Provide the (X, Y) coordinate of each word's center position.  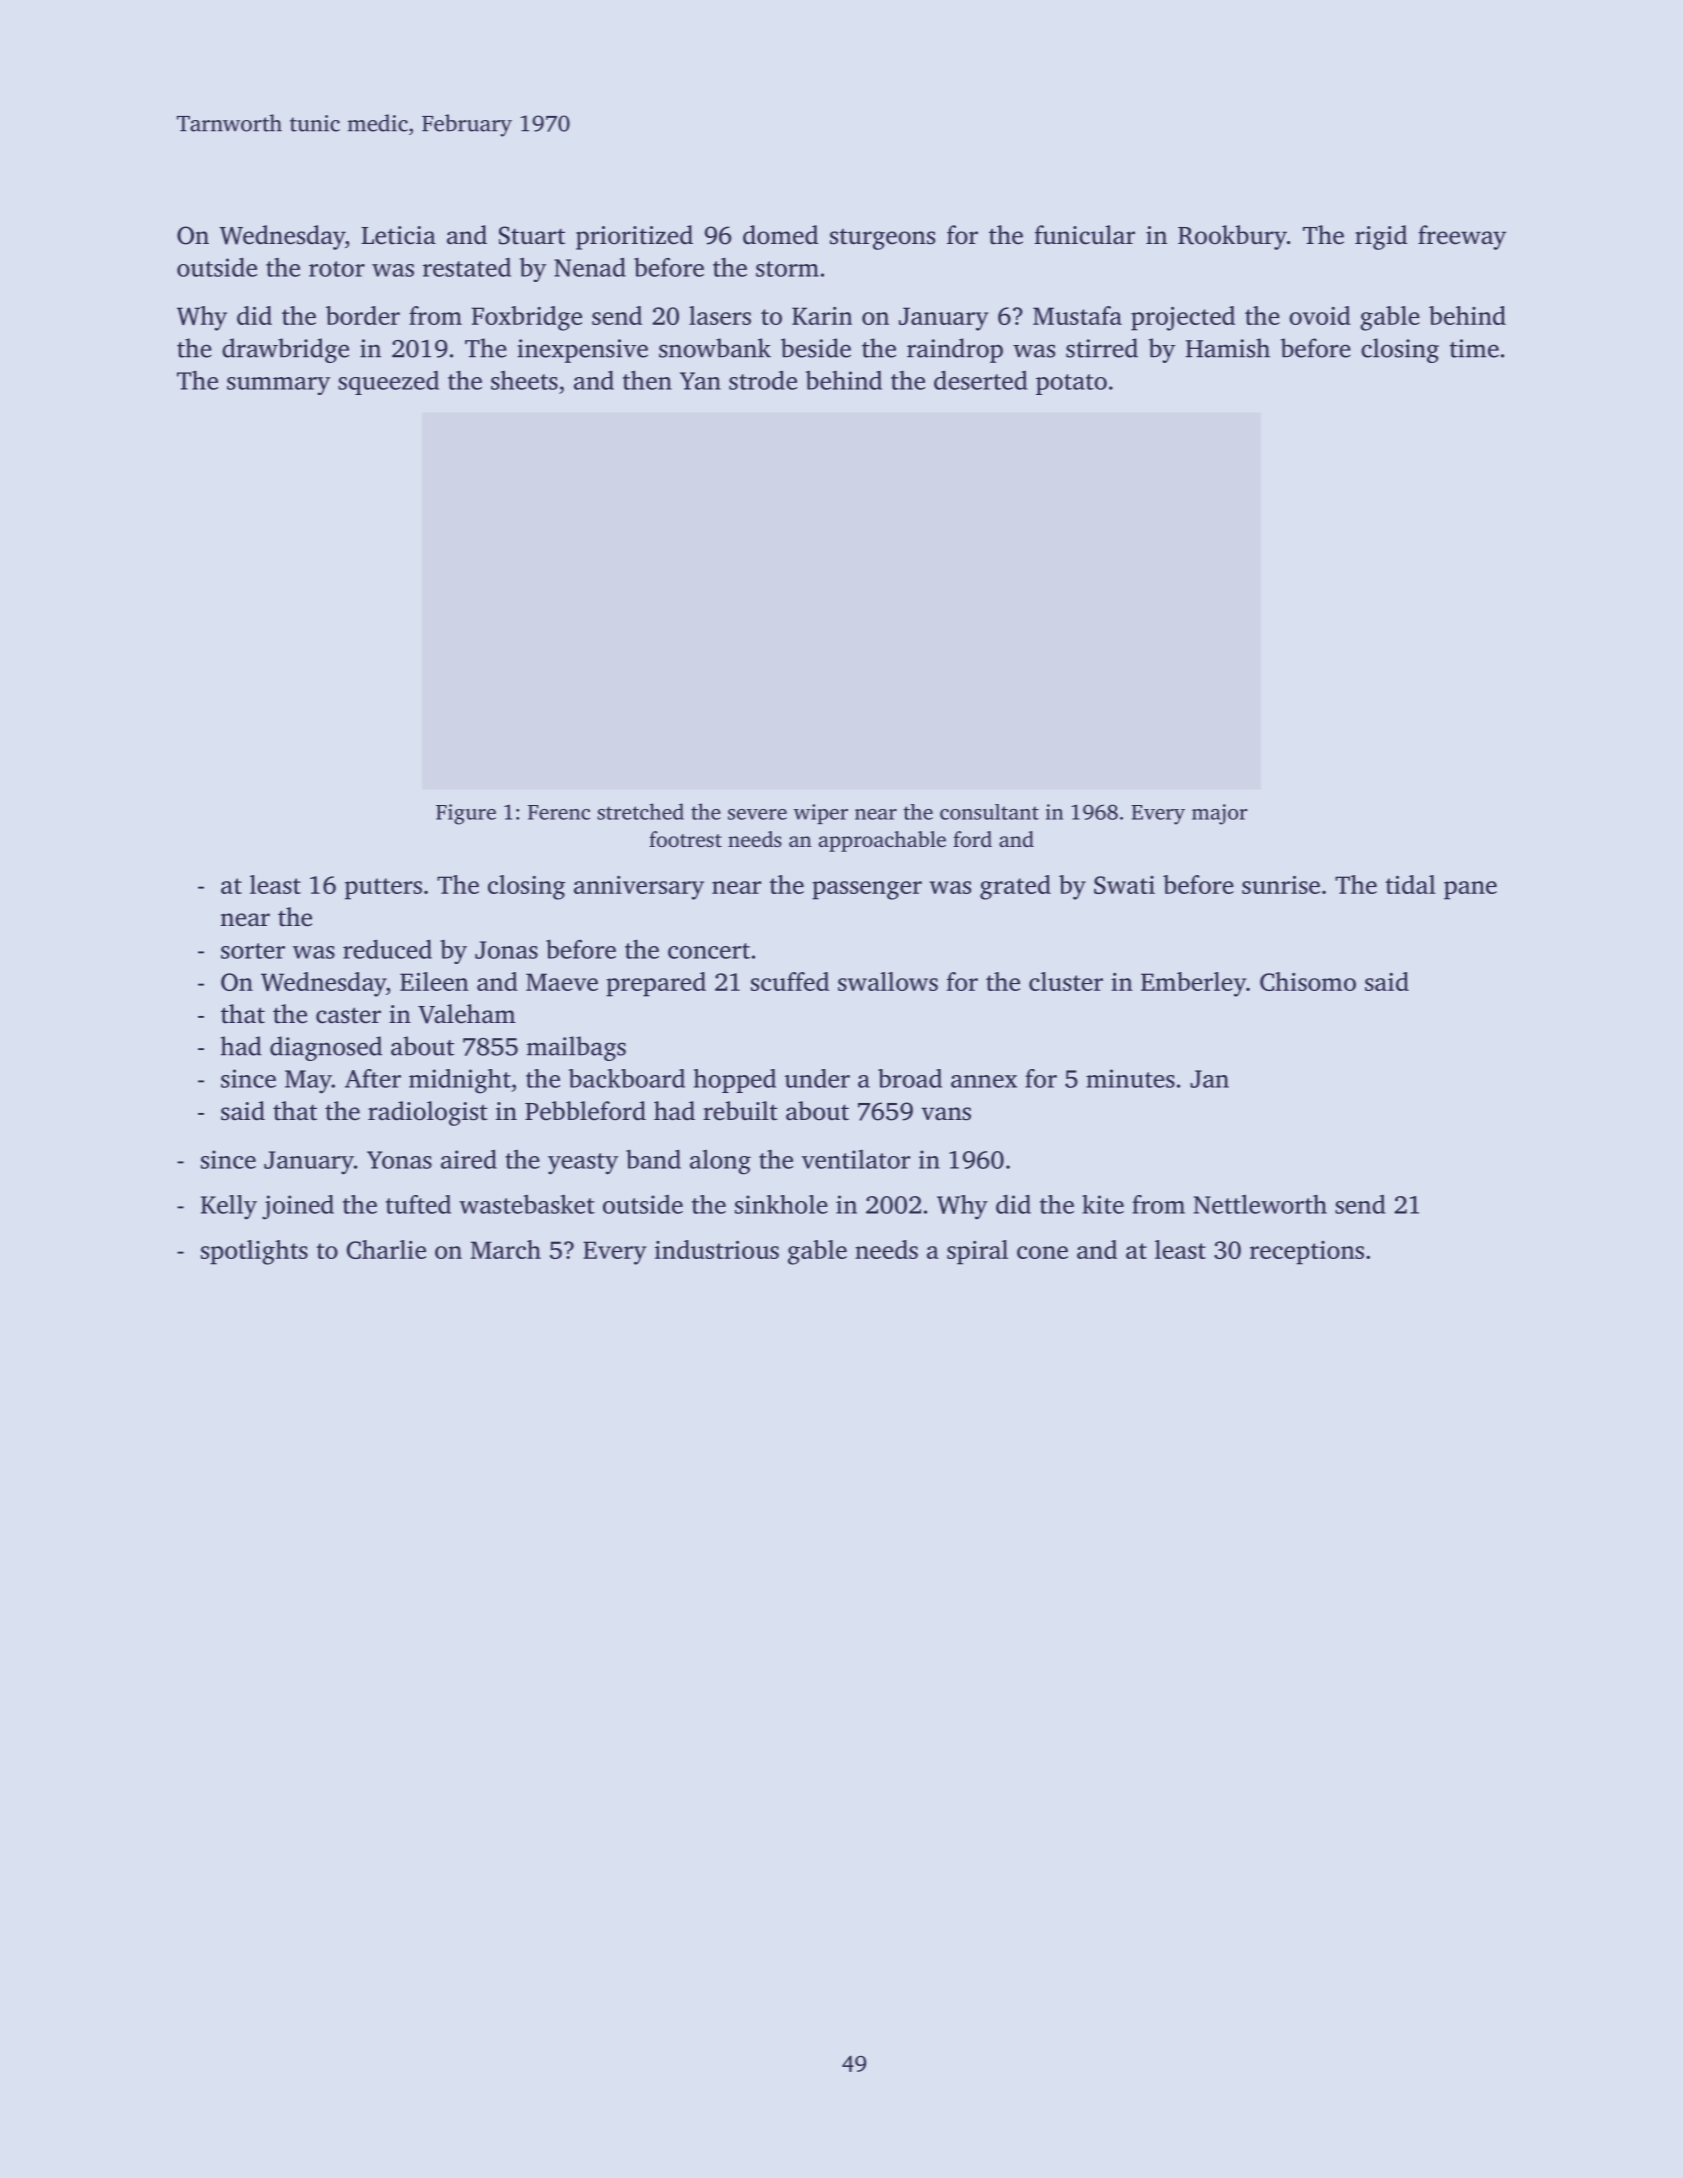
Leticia (398, 235)
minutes (1130, 1078)
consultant (989, 812)
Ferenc (559, 812)
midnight (460, 1081)
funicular (1084, 235)
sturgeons (882, 239)
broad (910, 1078)
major (1219, 814)
